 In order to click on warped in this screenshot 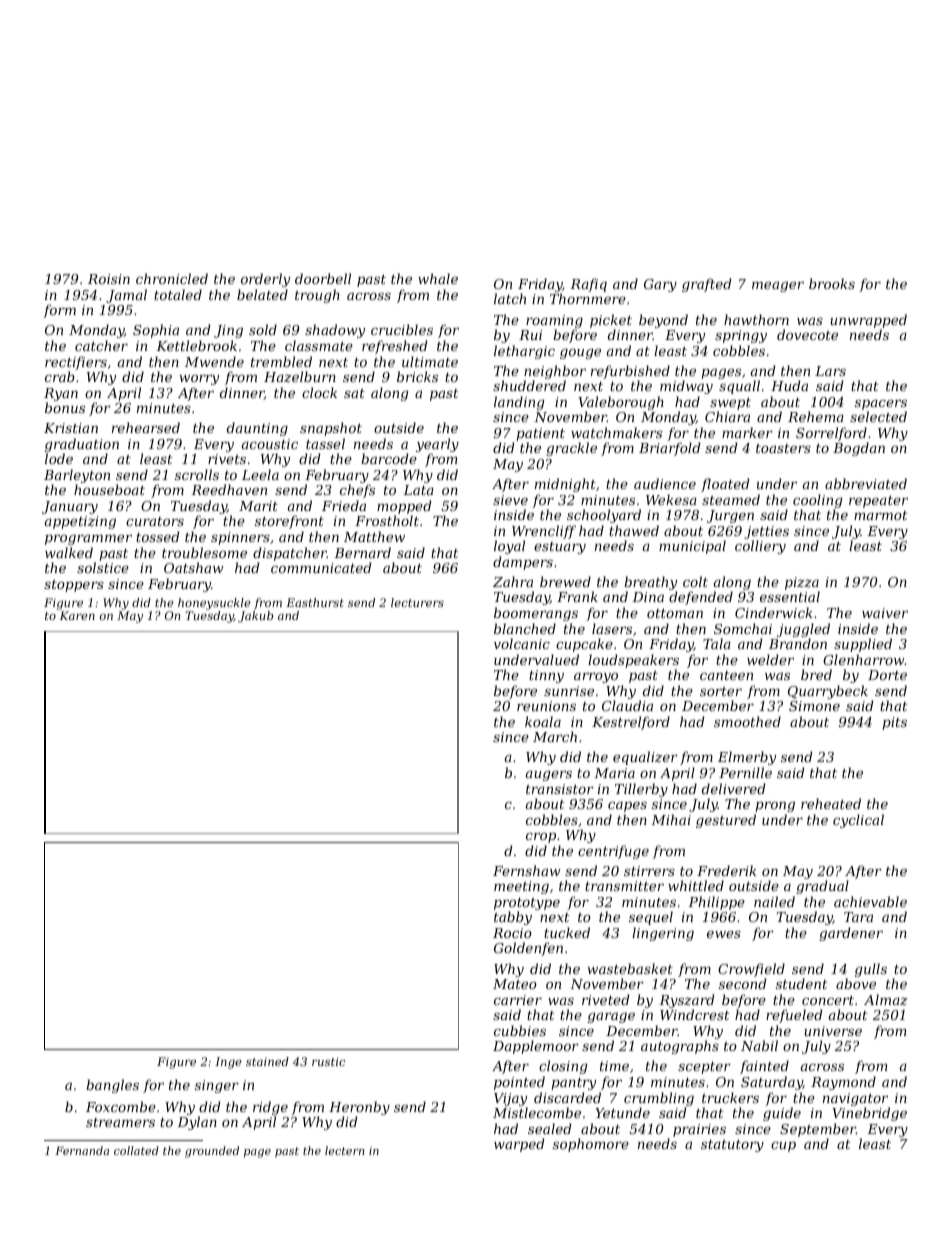, I will do `click(519, 1145)`.
